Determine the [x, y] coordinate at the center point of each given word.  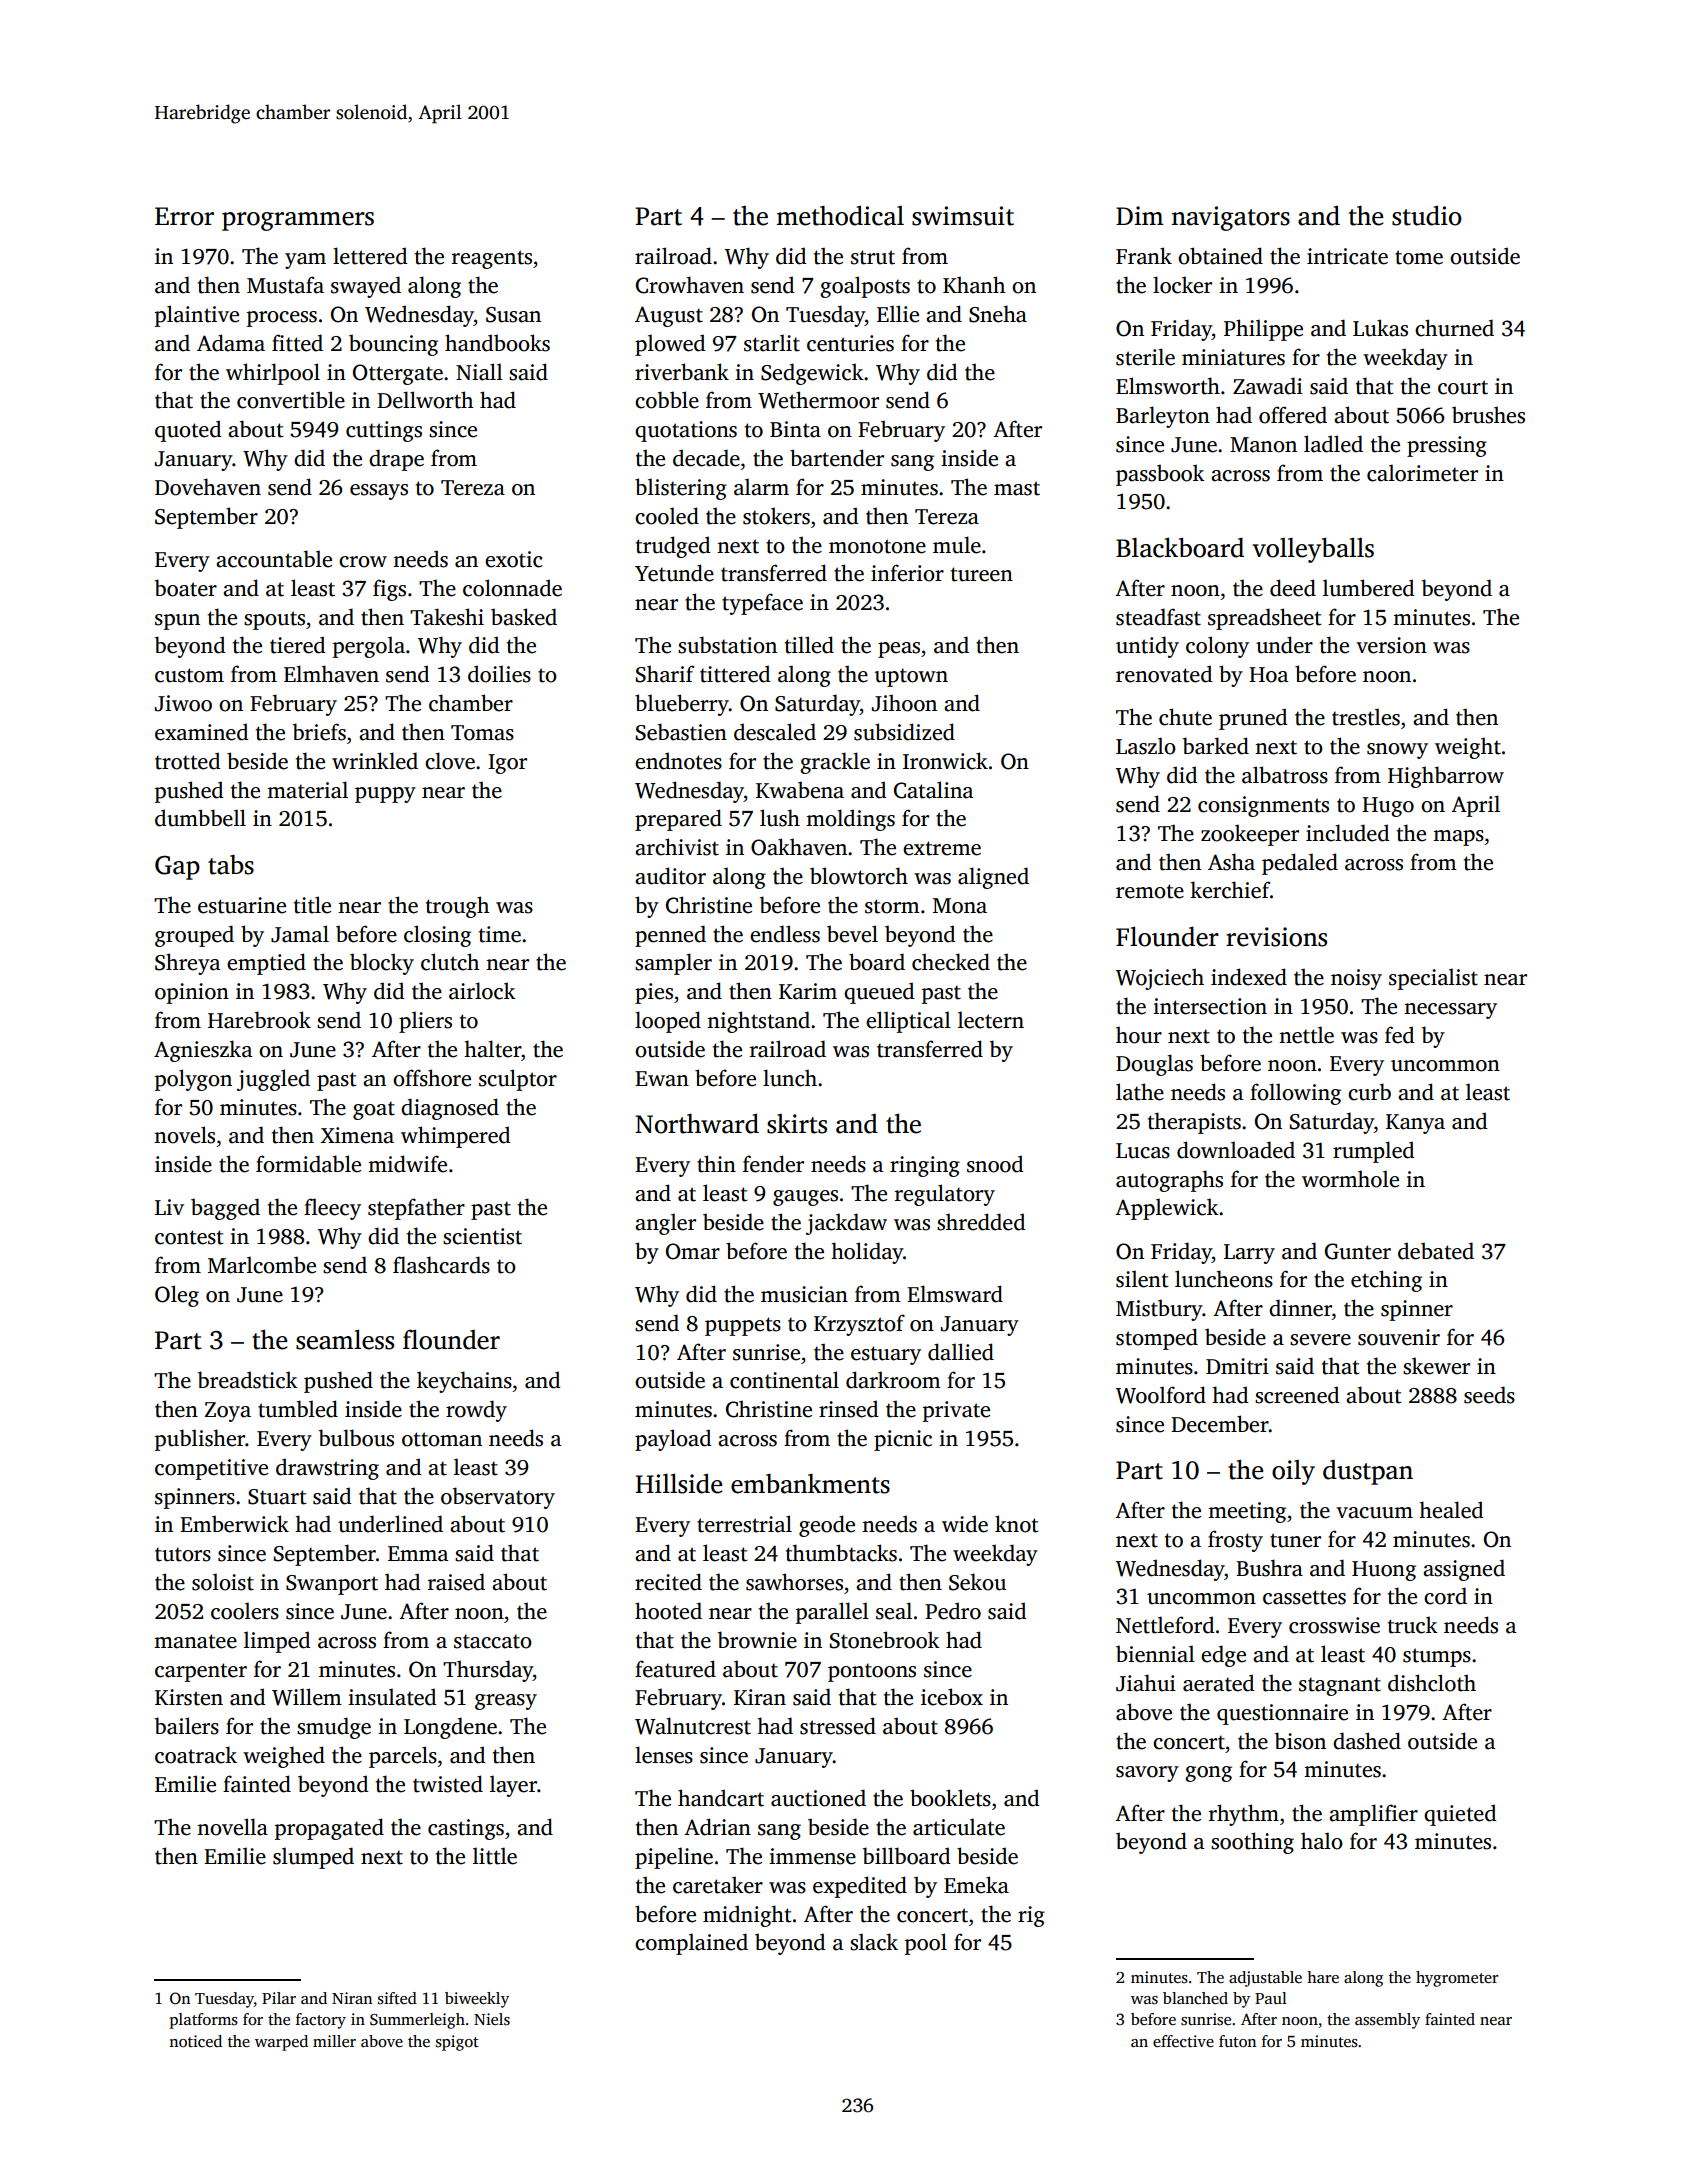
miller [334, 2041]
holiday [867, 1253]
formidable [308, 1164]
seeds [1489, 1395]
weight [1468, 748]
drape [396, 460]
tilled [809, 645]
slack [874, 1942]
